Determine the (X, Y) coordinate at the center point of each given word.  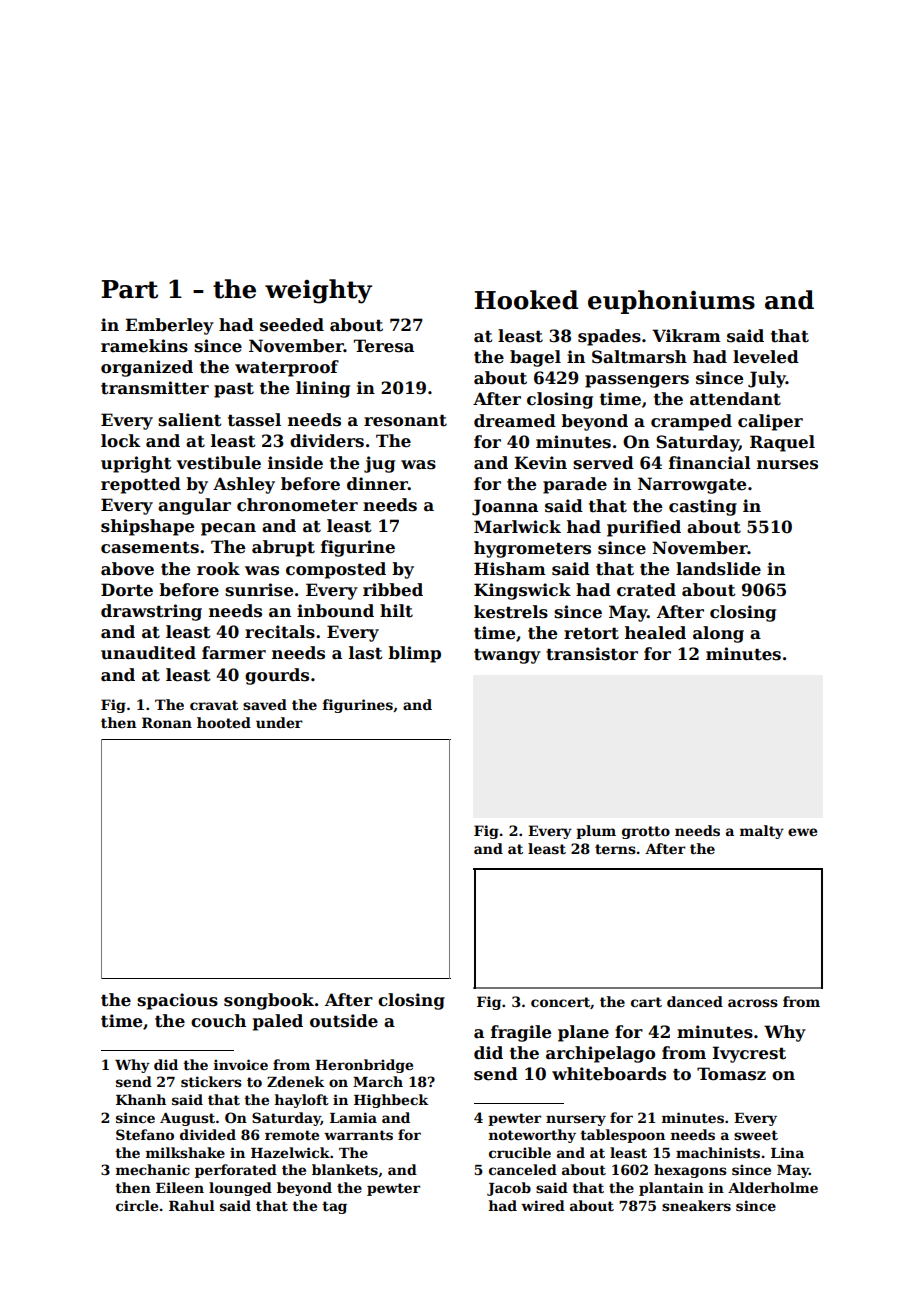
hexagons (690, 1171)
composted (336, 570)
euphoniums (671, 302)
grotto (646, 832)
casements (150, 547)
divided (208, 1134)
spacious (177, 1001)
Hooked (526, 300)
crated (646, 590)
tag (334, 1207)
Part (129, 289)
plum (596, 832)
